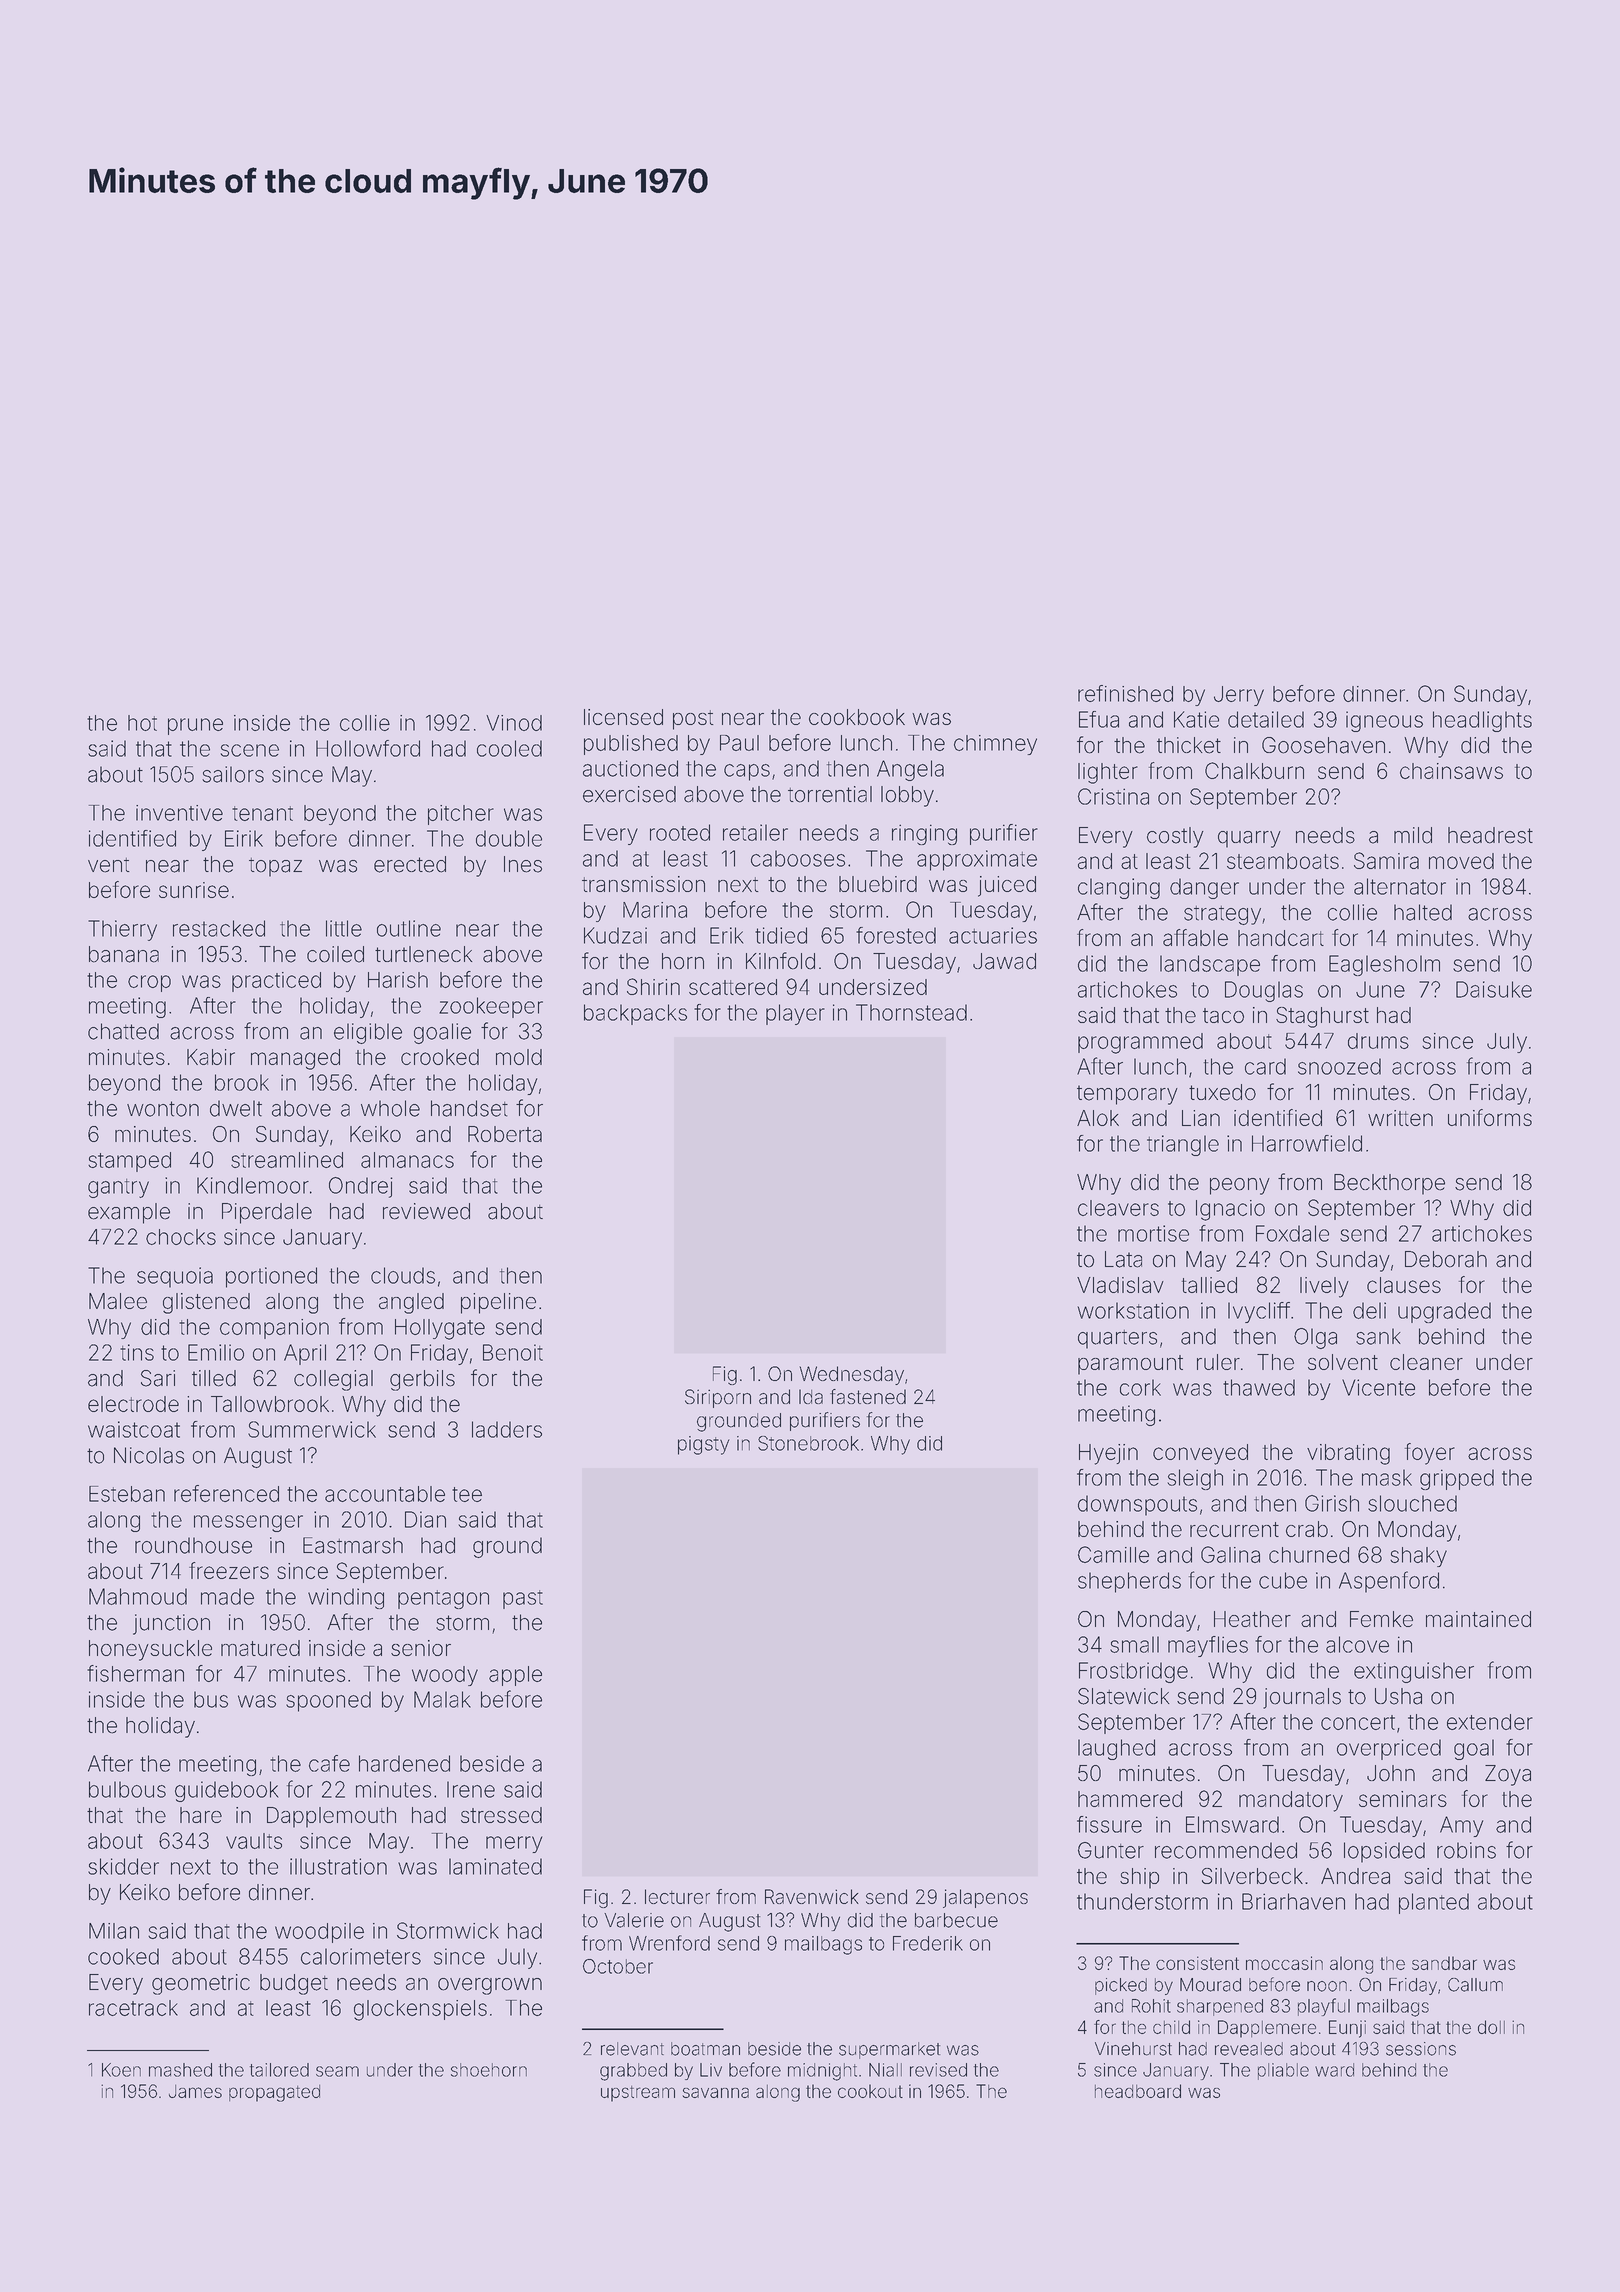 This page has width=1620, height=2292. What do you see at coordinates (1283, 2071) in the page?
I see `pliable` at bounding box center [1283, 2071].
